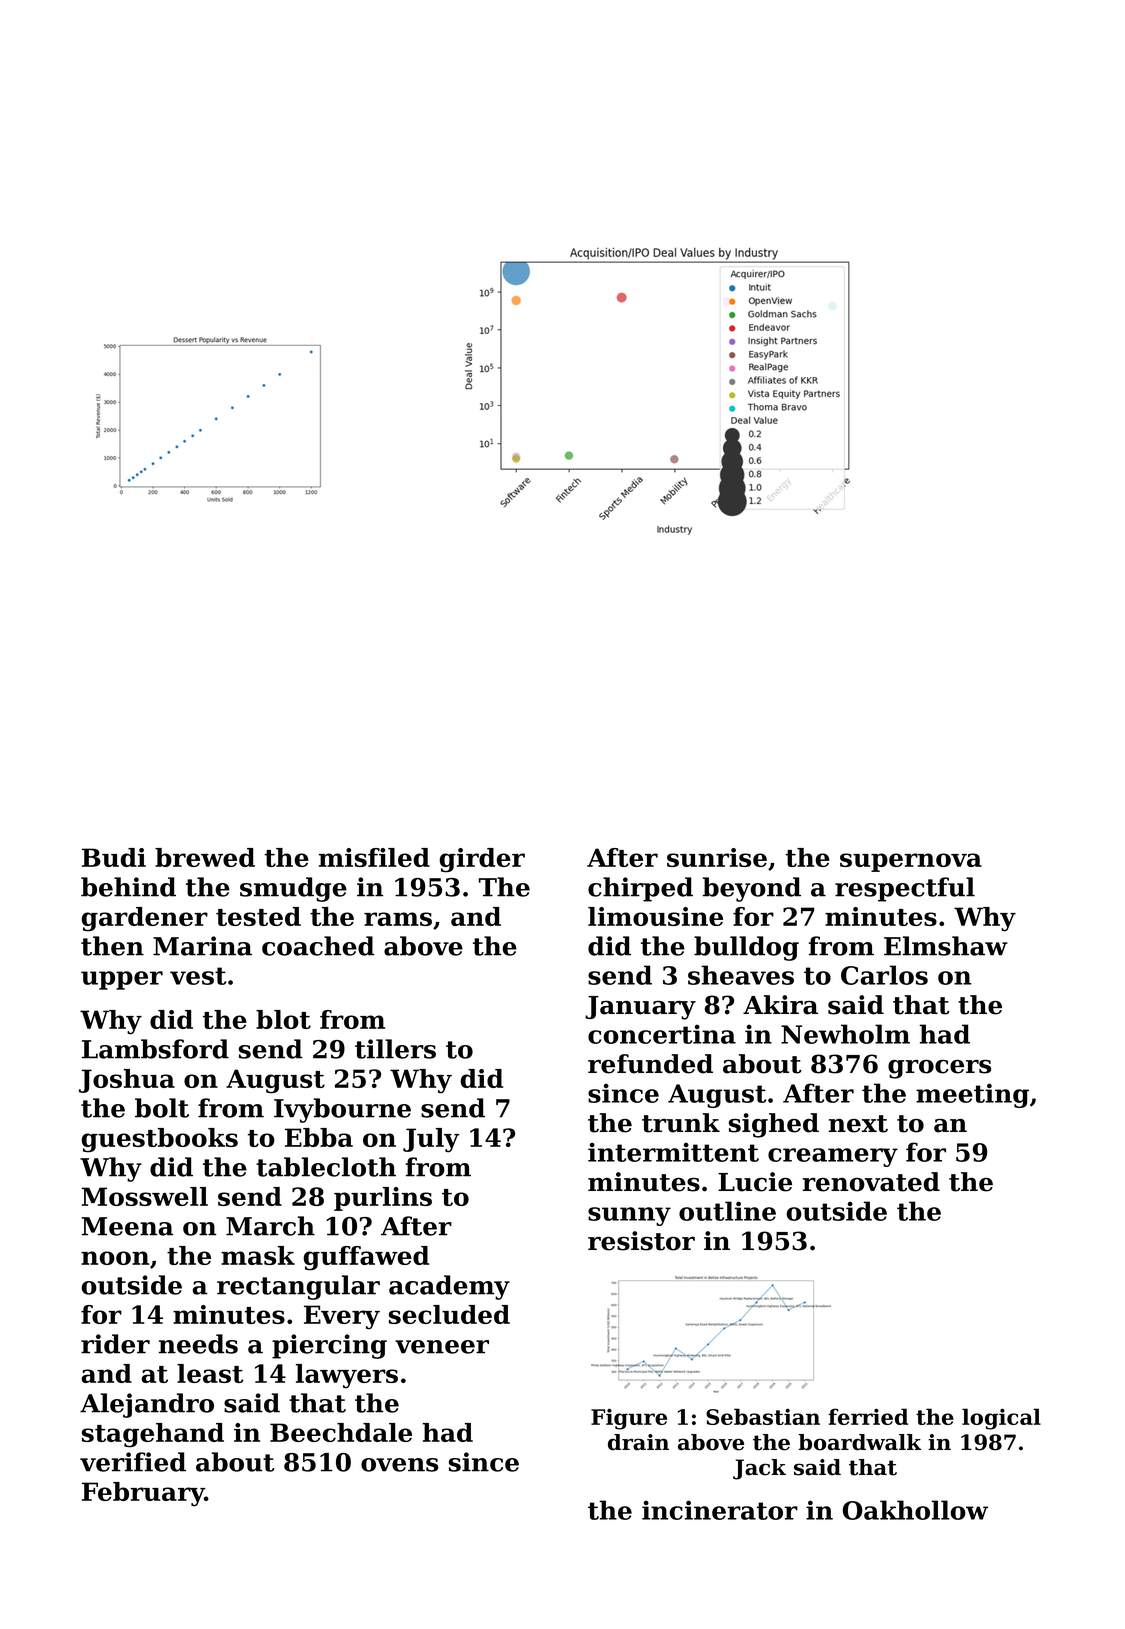  Describe the element at coordinates (374, 857) in the image. I see `misfiled` at that location.
